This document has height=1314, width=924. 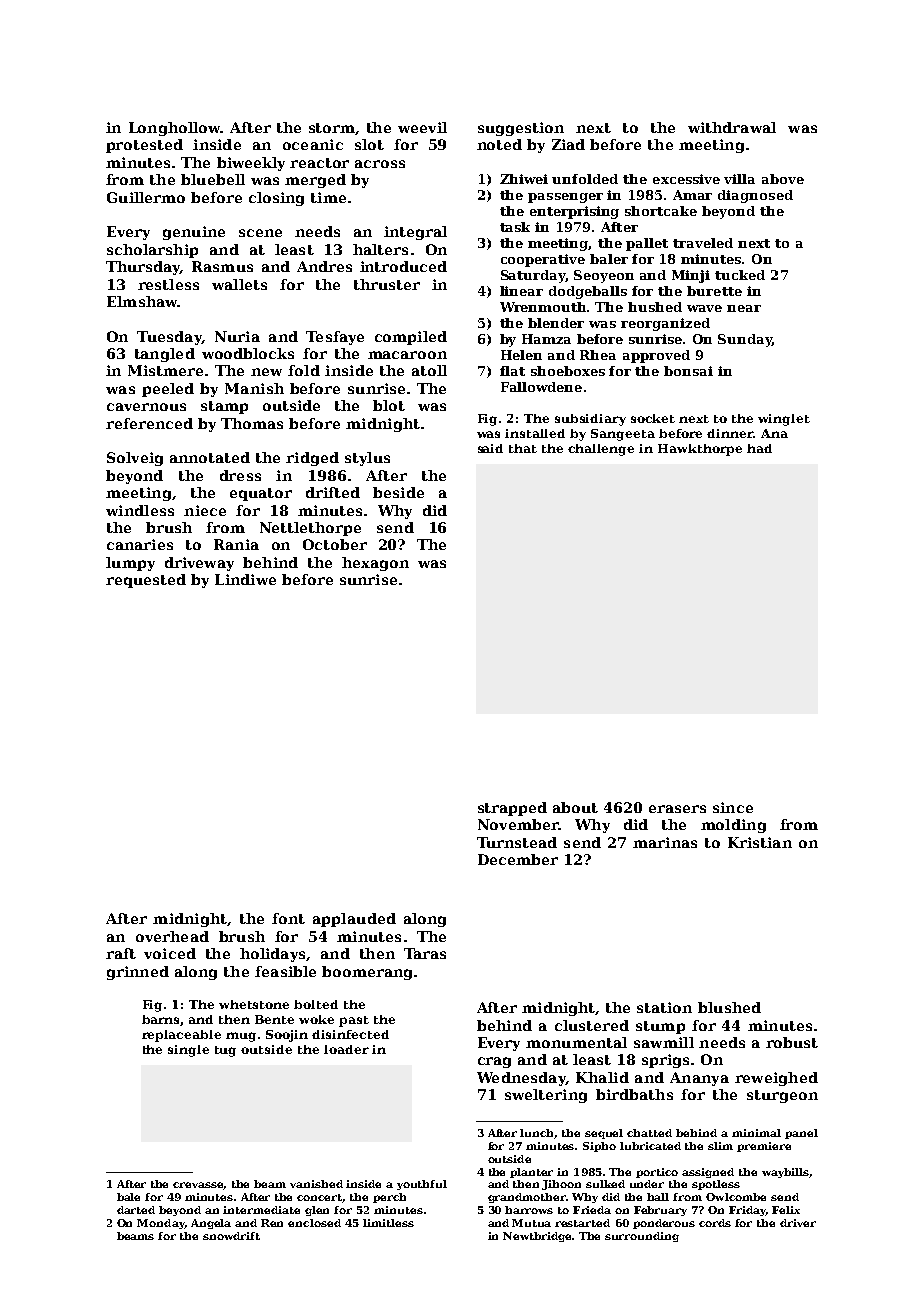 What do you see at coordinates (732, 127) in the document?
I see `withdrawal` at bounding box center [732, 127].
